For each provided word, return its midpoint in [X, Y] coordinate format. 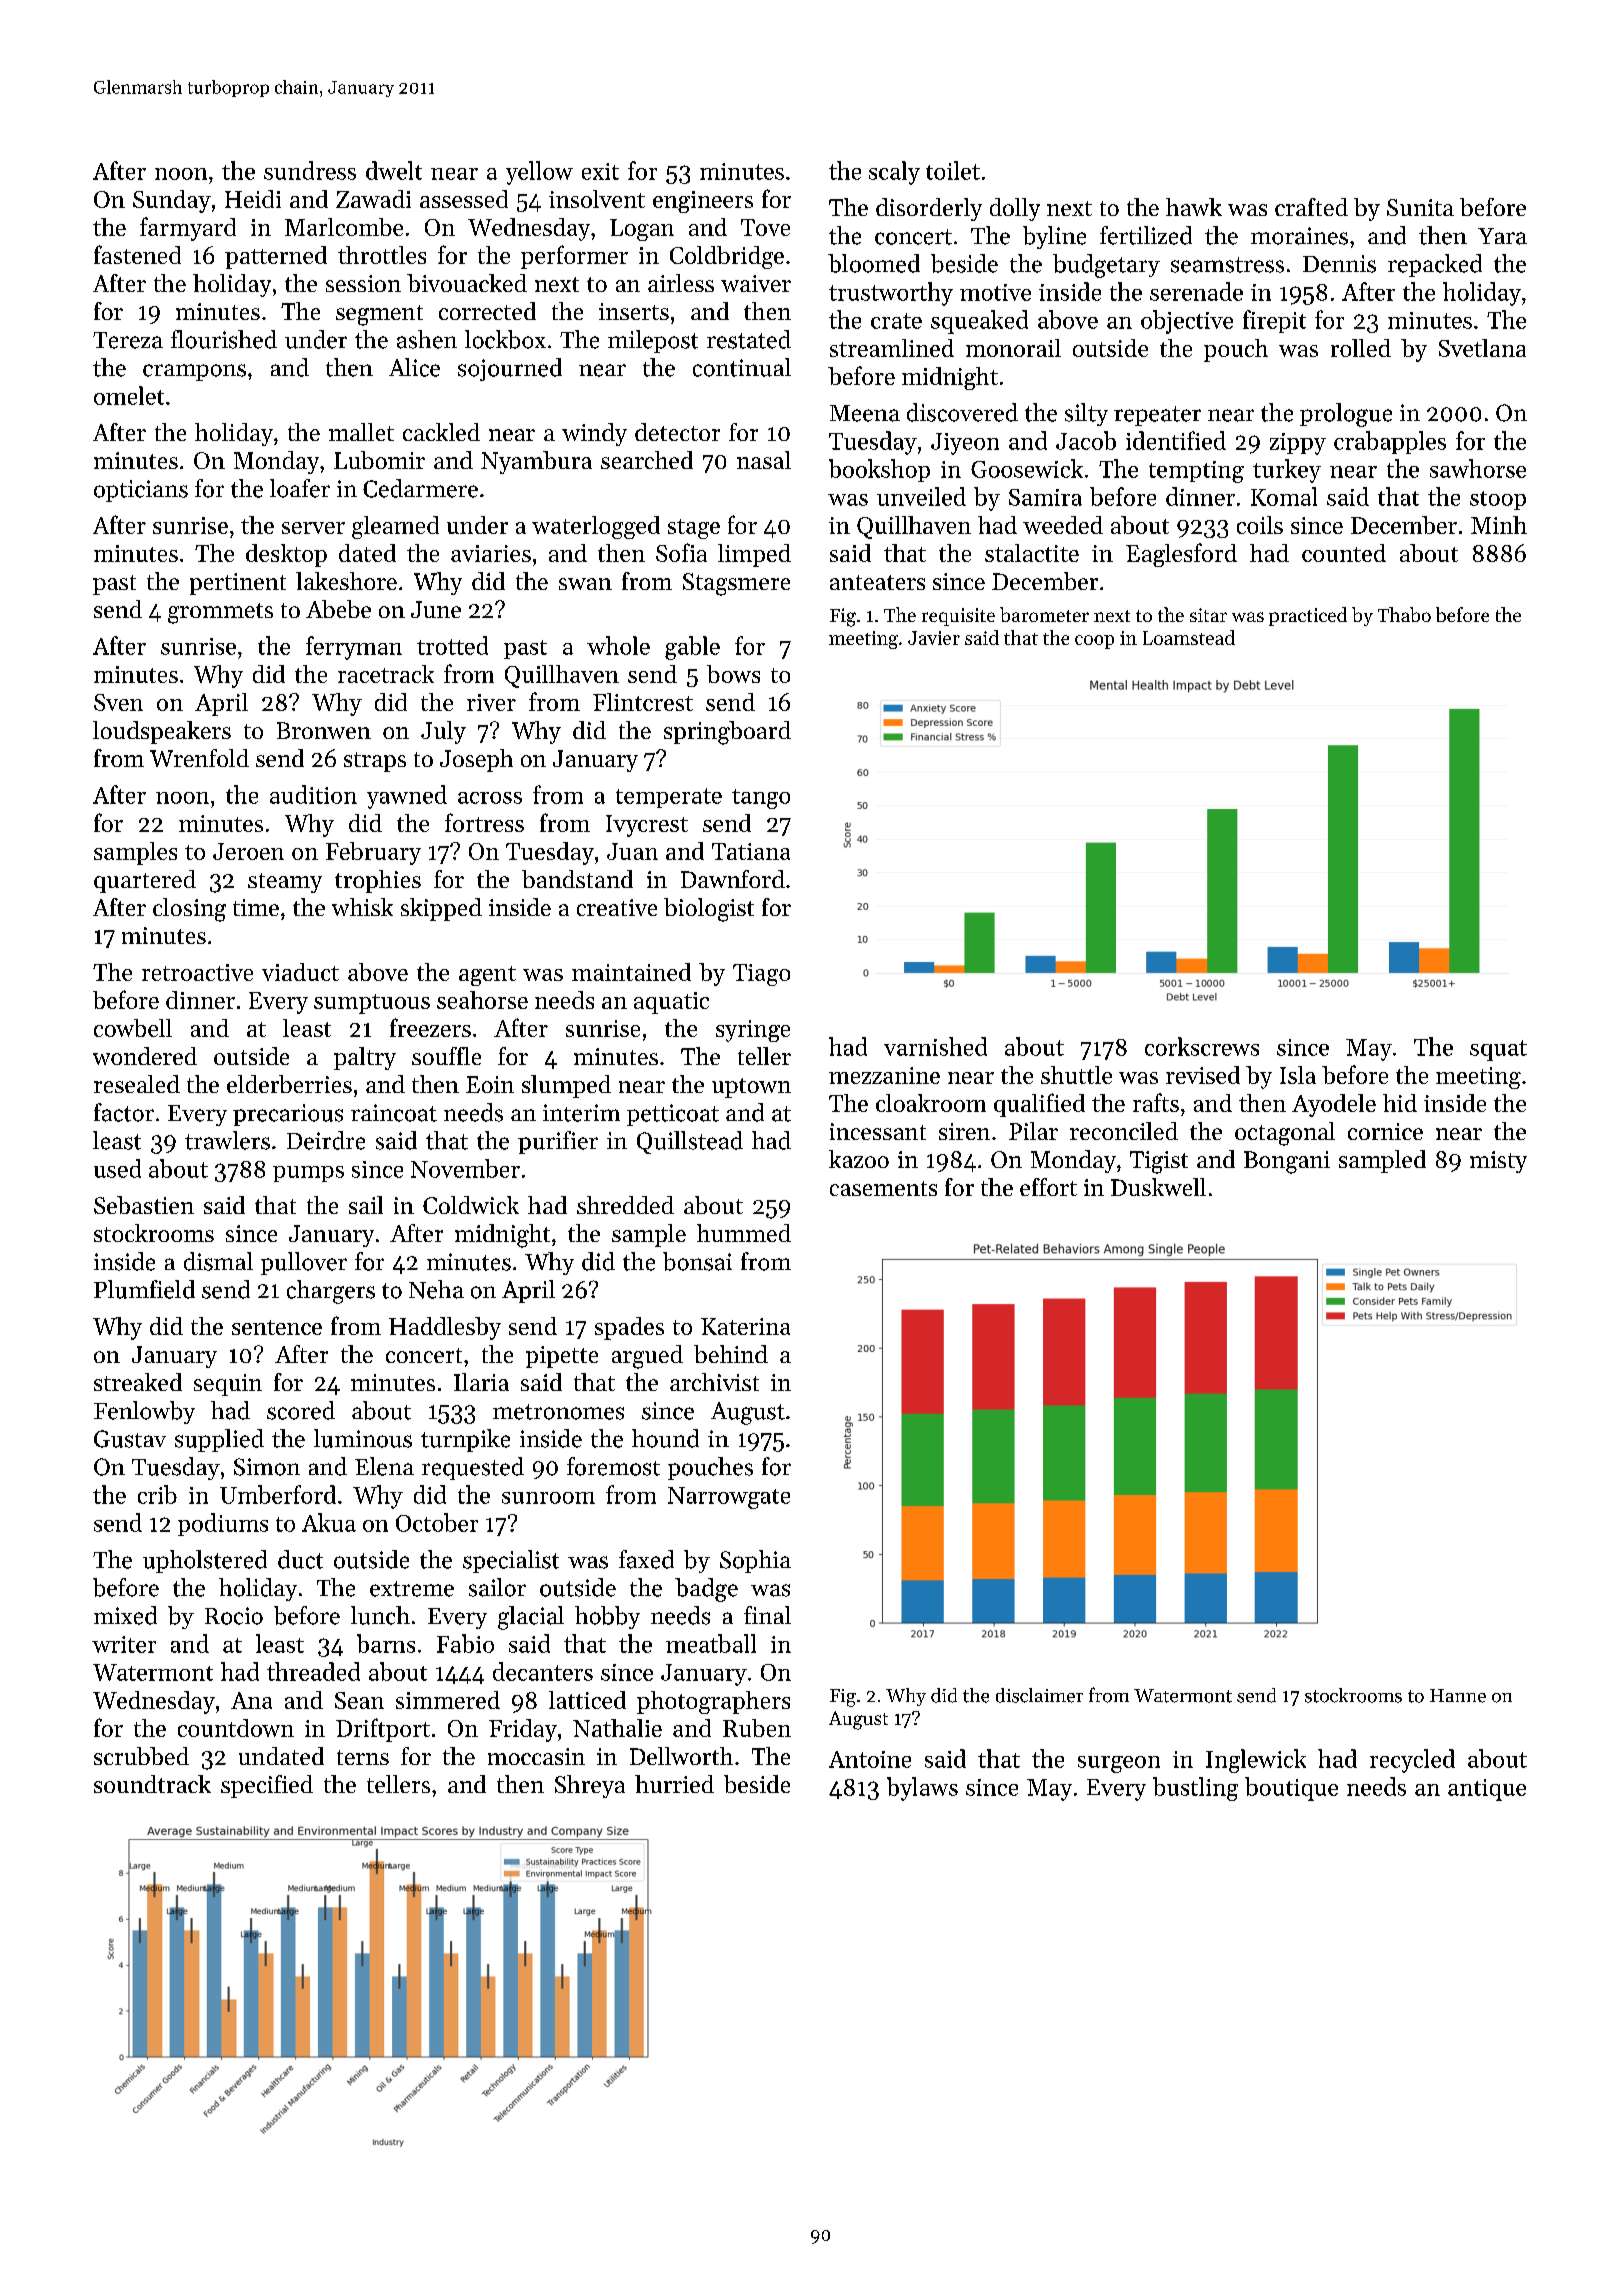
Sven [118, 702]
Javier [934, 638]
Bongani [1287, 1162]
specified [267, 1786]
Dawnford [733, 879]
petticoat [673, 1115]
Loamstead [1189, 637]
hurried [674, 1784]
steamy [285, 883]
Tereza [128, 340]
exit [600, 171]
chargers [331, 1292]
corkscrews [1202, 1046]
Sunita [1420, 207]
